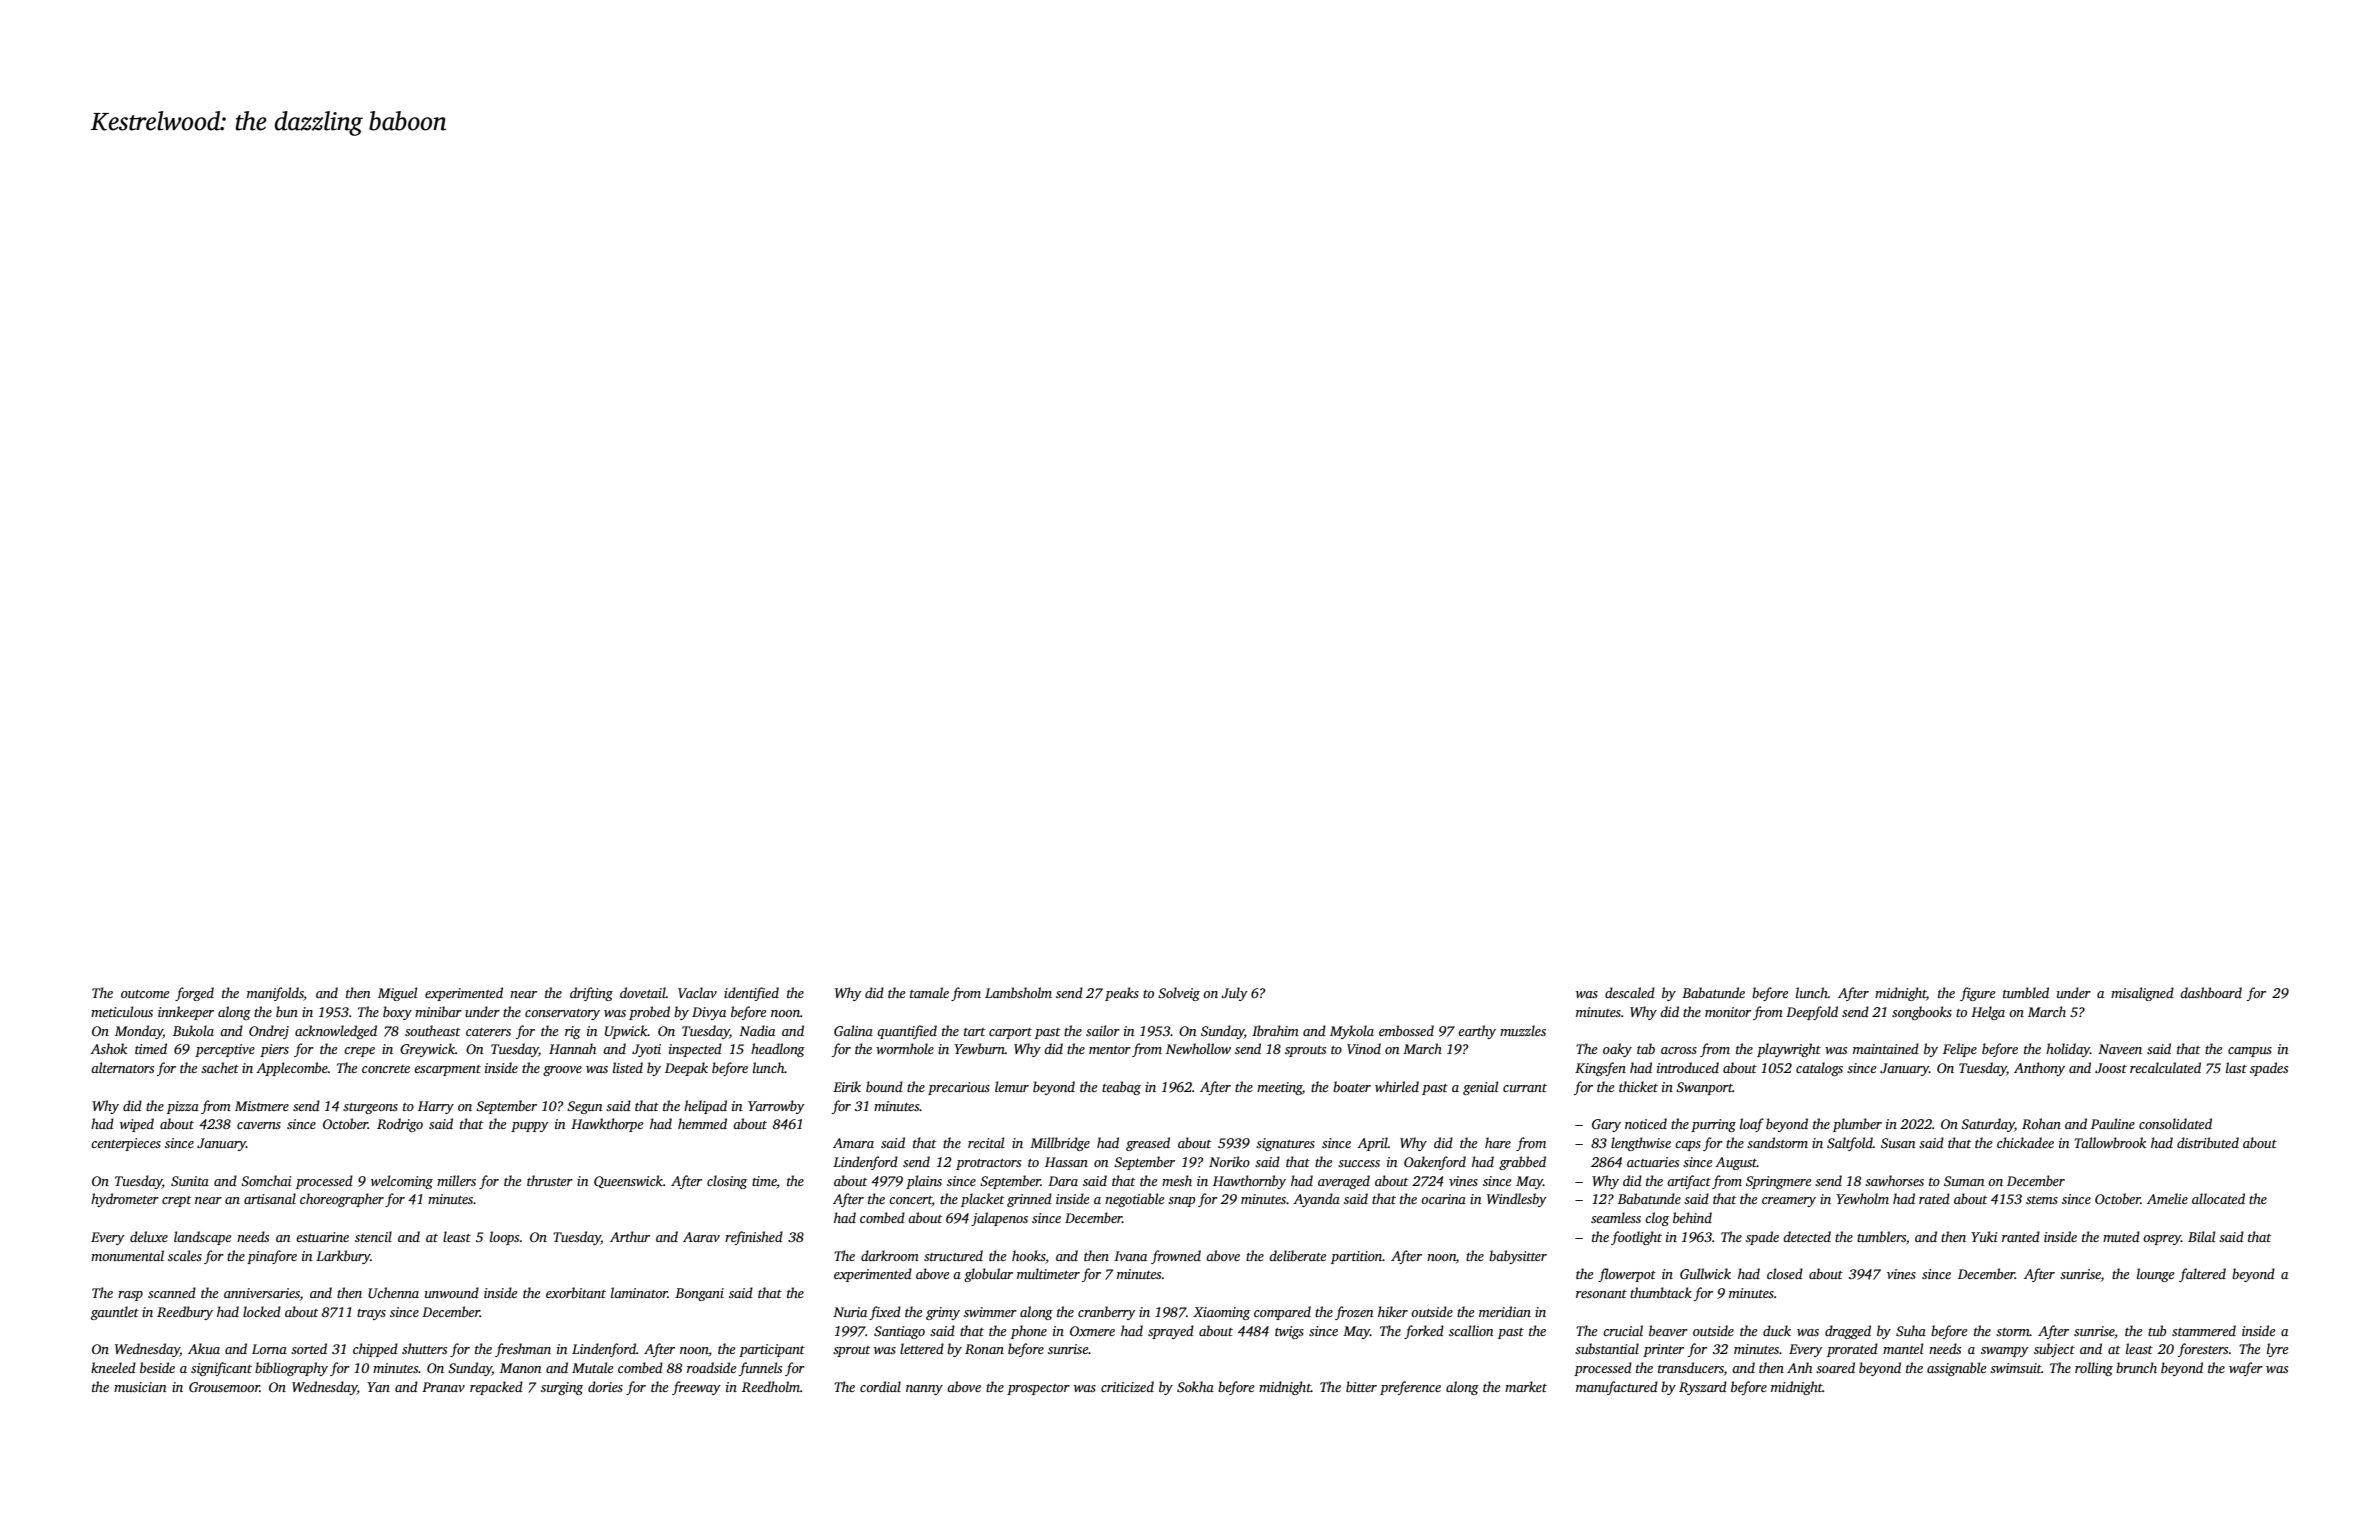 The height and width of the screenshot is (1540, 2380). Describe the element at coordinates (1275, 1030) in the screenshot. I see `Ibrahim` at that location.
